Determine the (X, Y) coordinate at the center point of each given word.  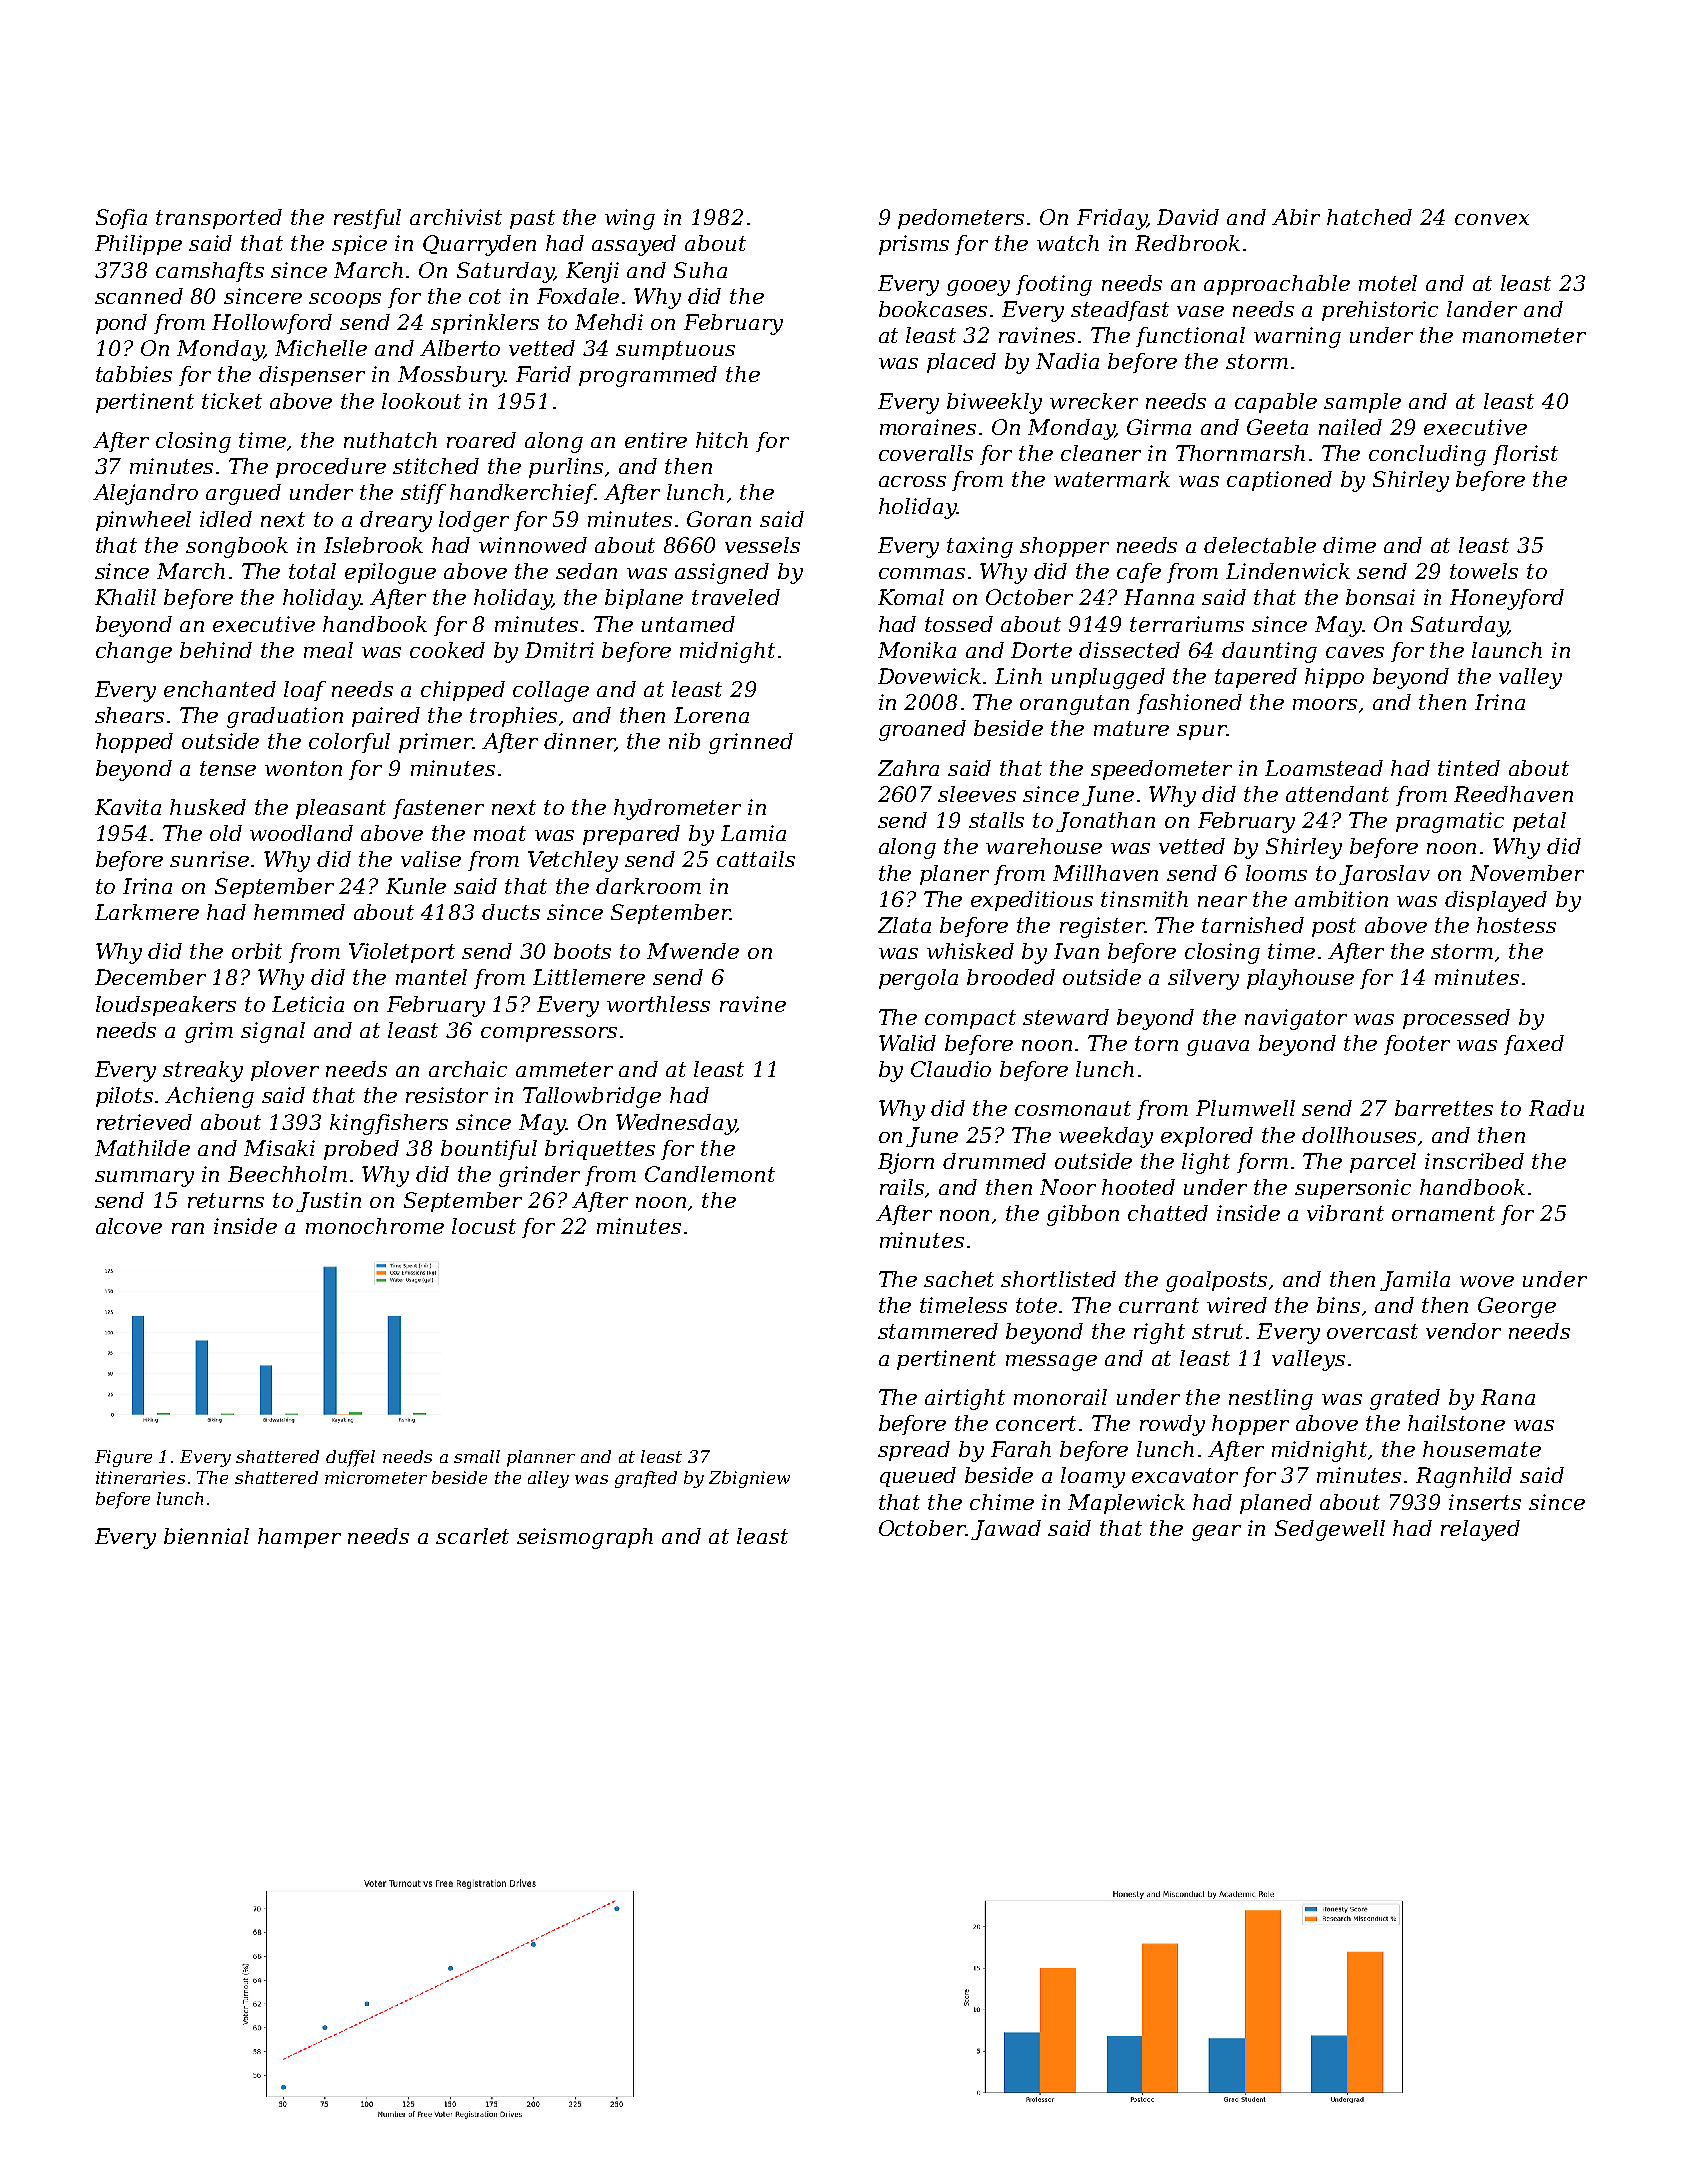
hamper (299, 1538)
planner (541, 1458)
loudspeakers (166, 1006)
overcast (1372, 1331)
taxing (980, 547)
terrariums (1187, 624)
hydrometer (677, 809)
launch (1507, 650)
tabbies (134, 374)
